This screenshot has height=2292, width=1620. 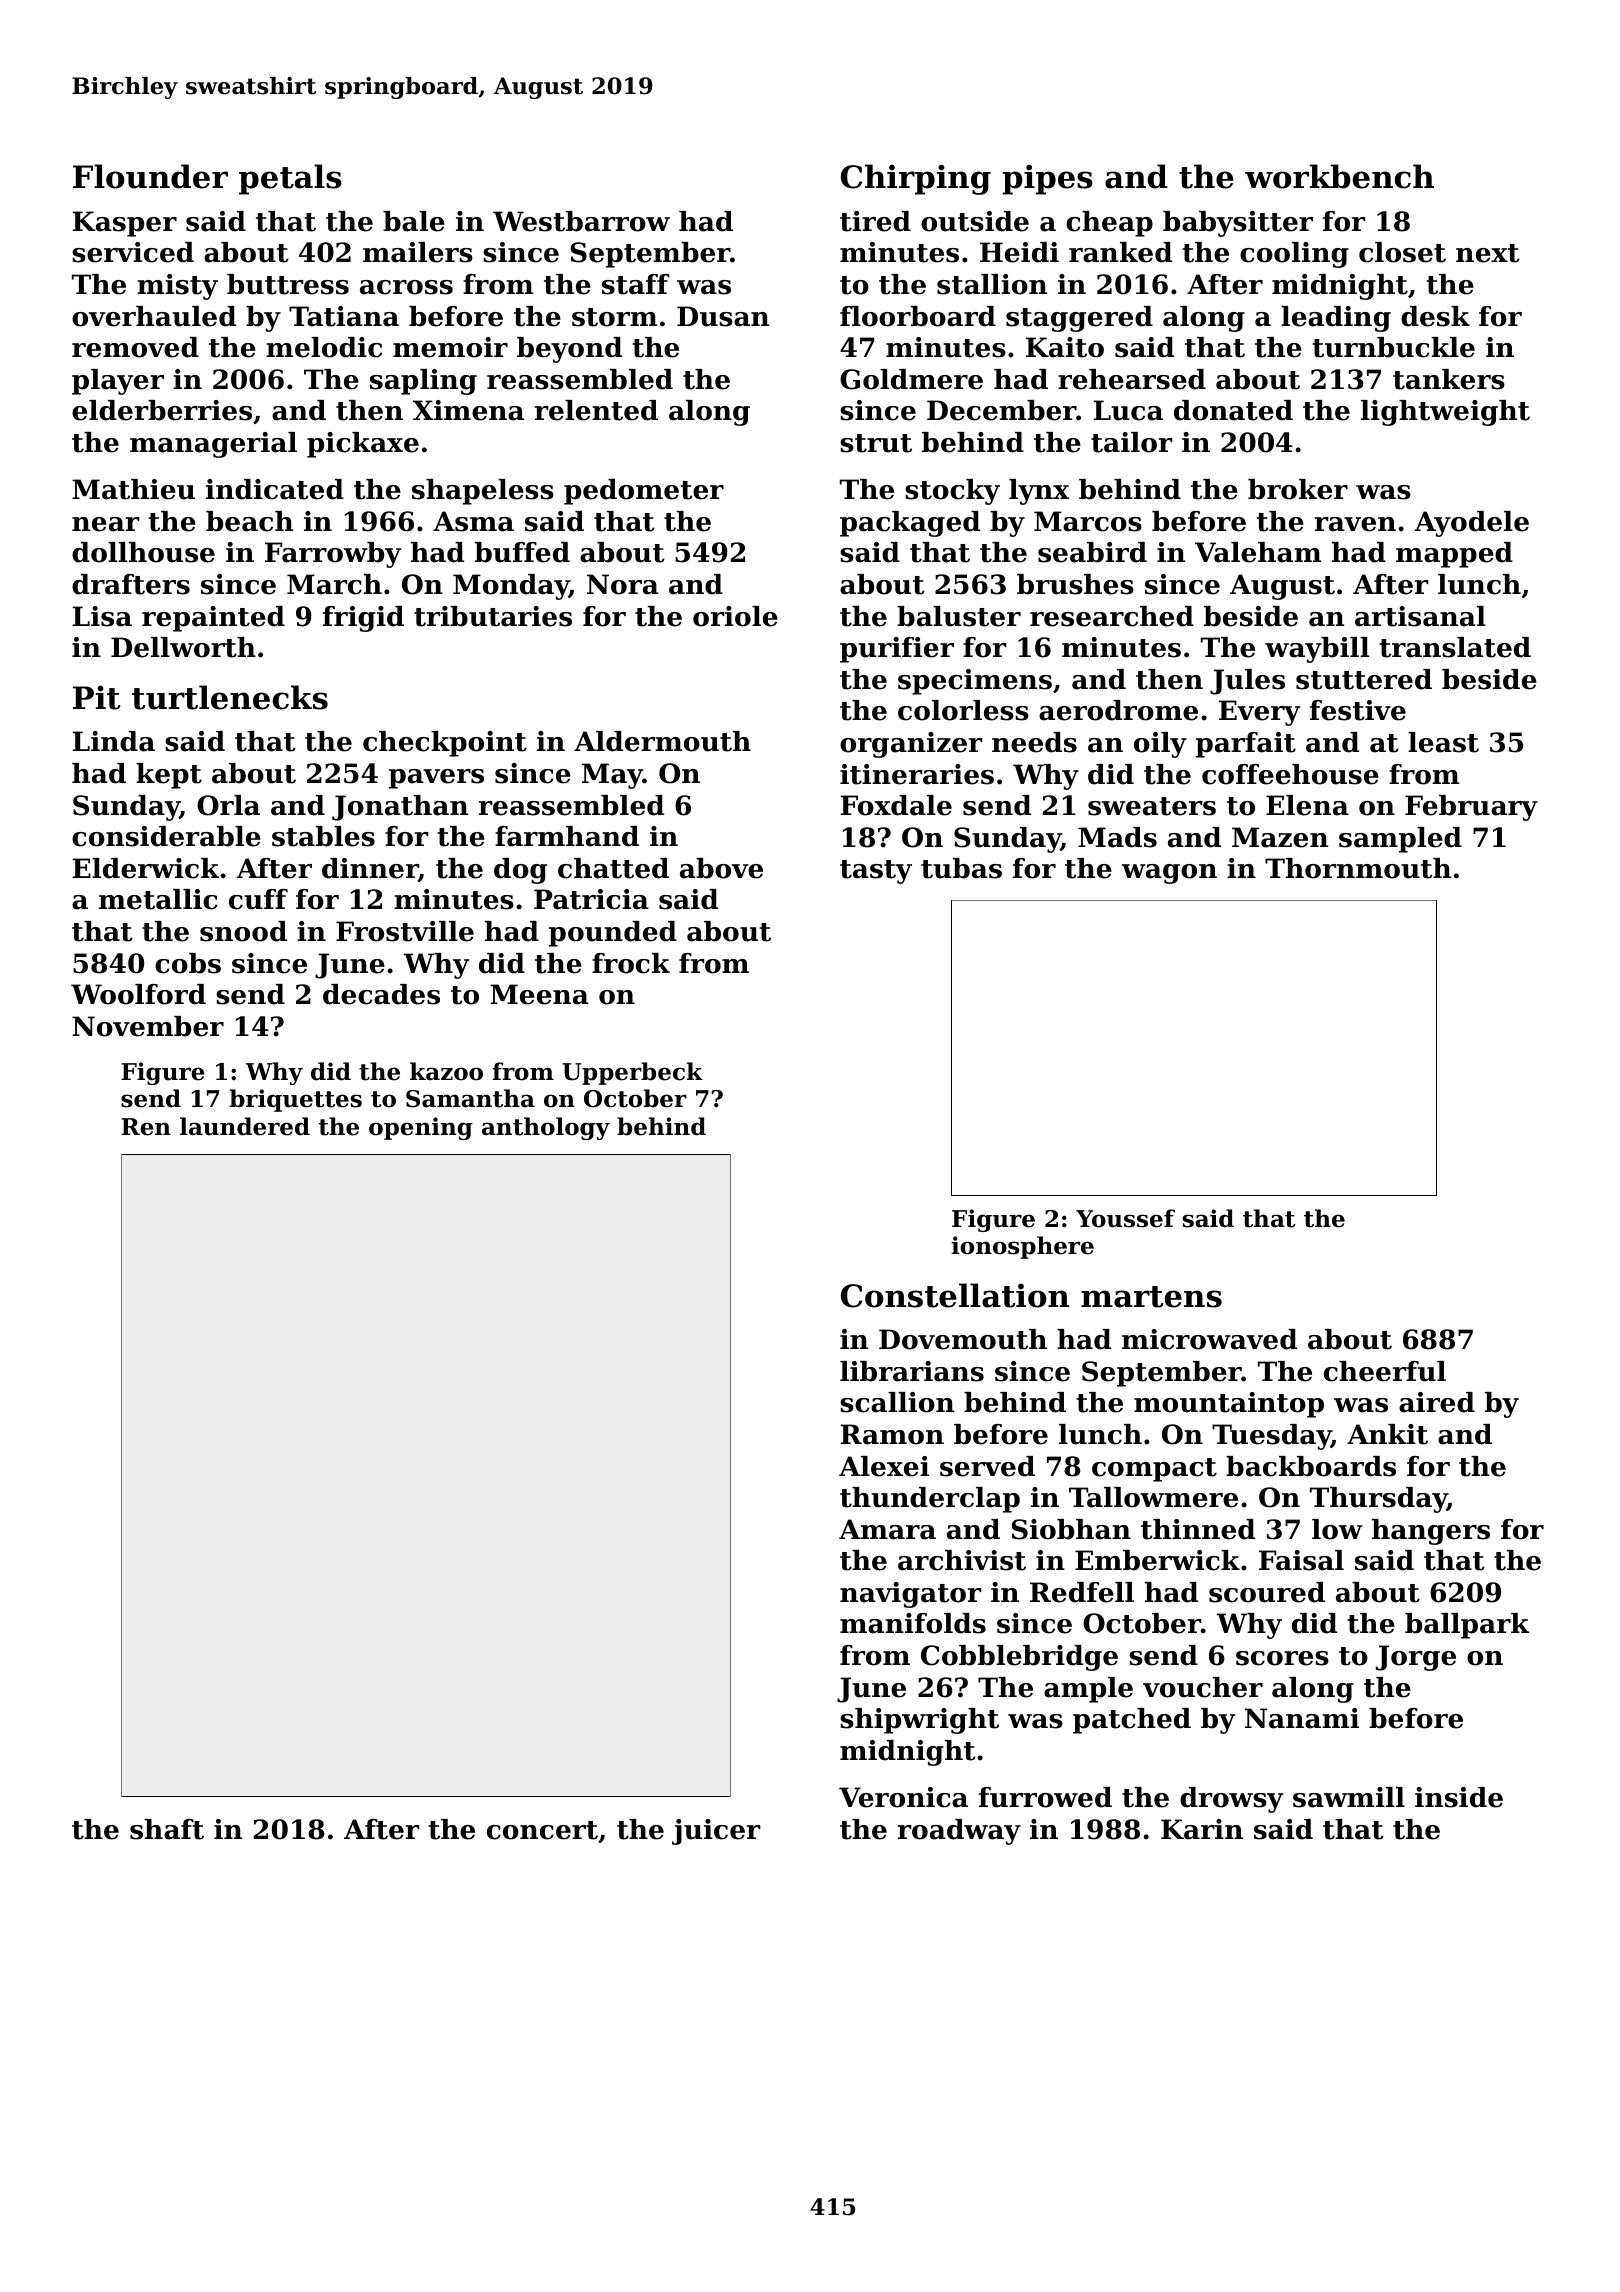 What do you see at coordinates (381, 994) in the screenshot?
I see `decades` at bounding box center [381, 994].
